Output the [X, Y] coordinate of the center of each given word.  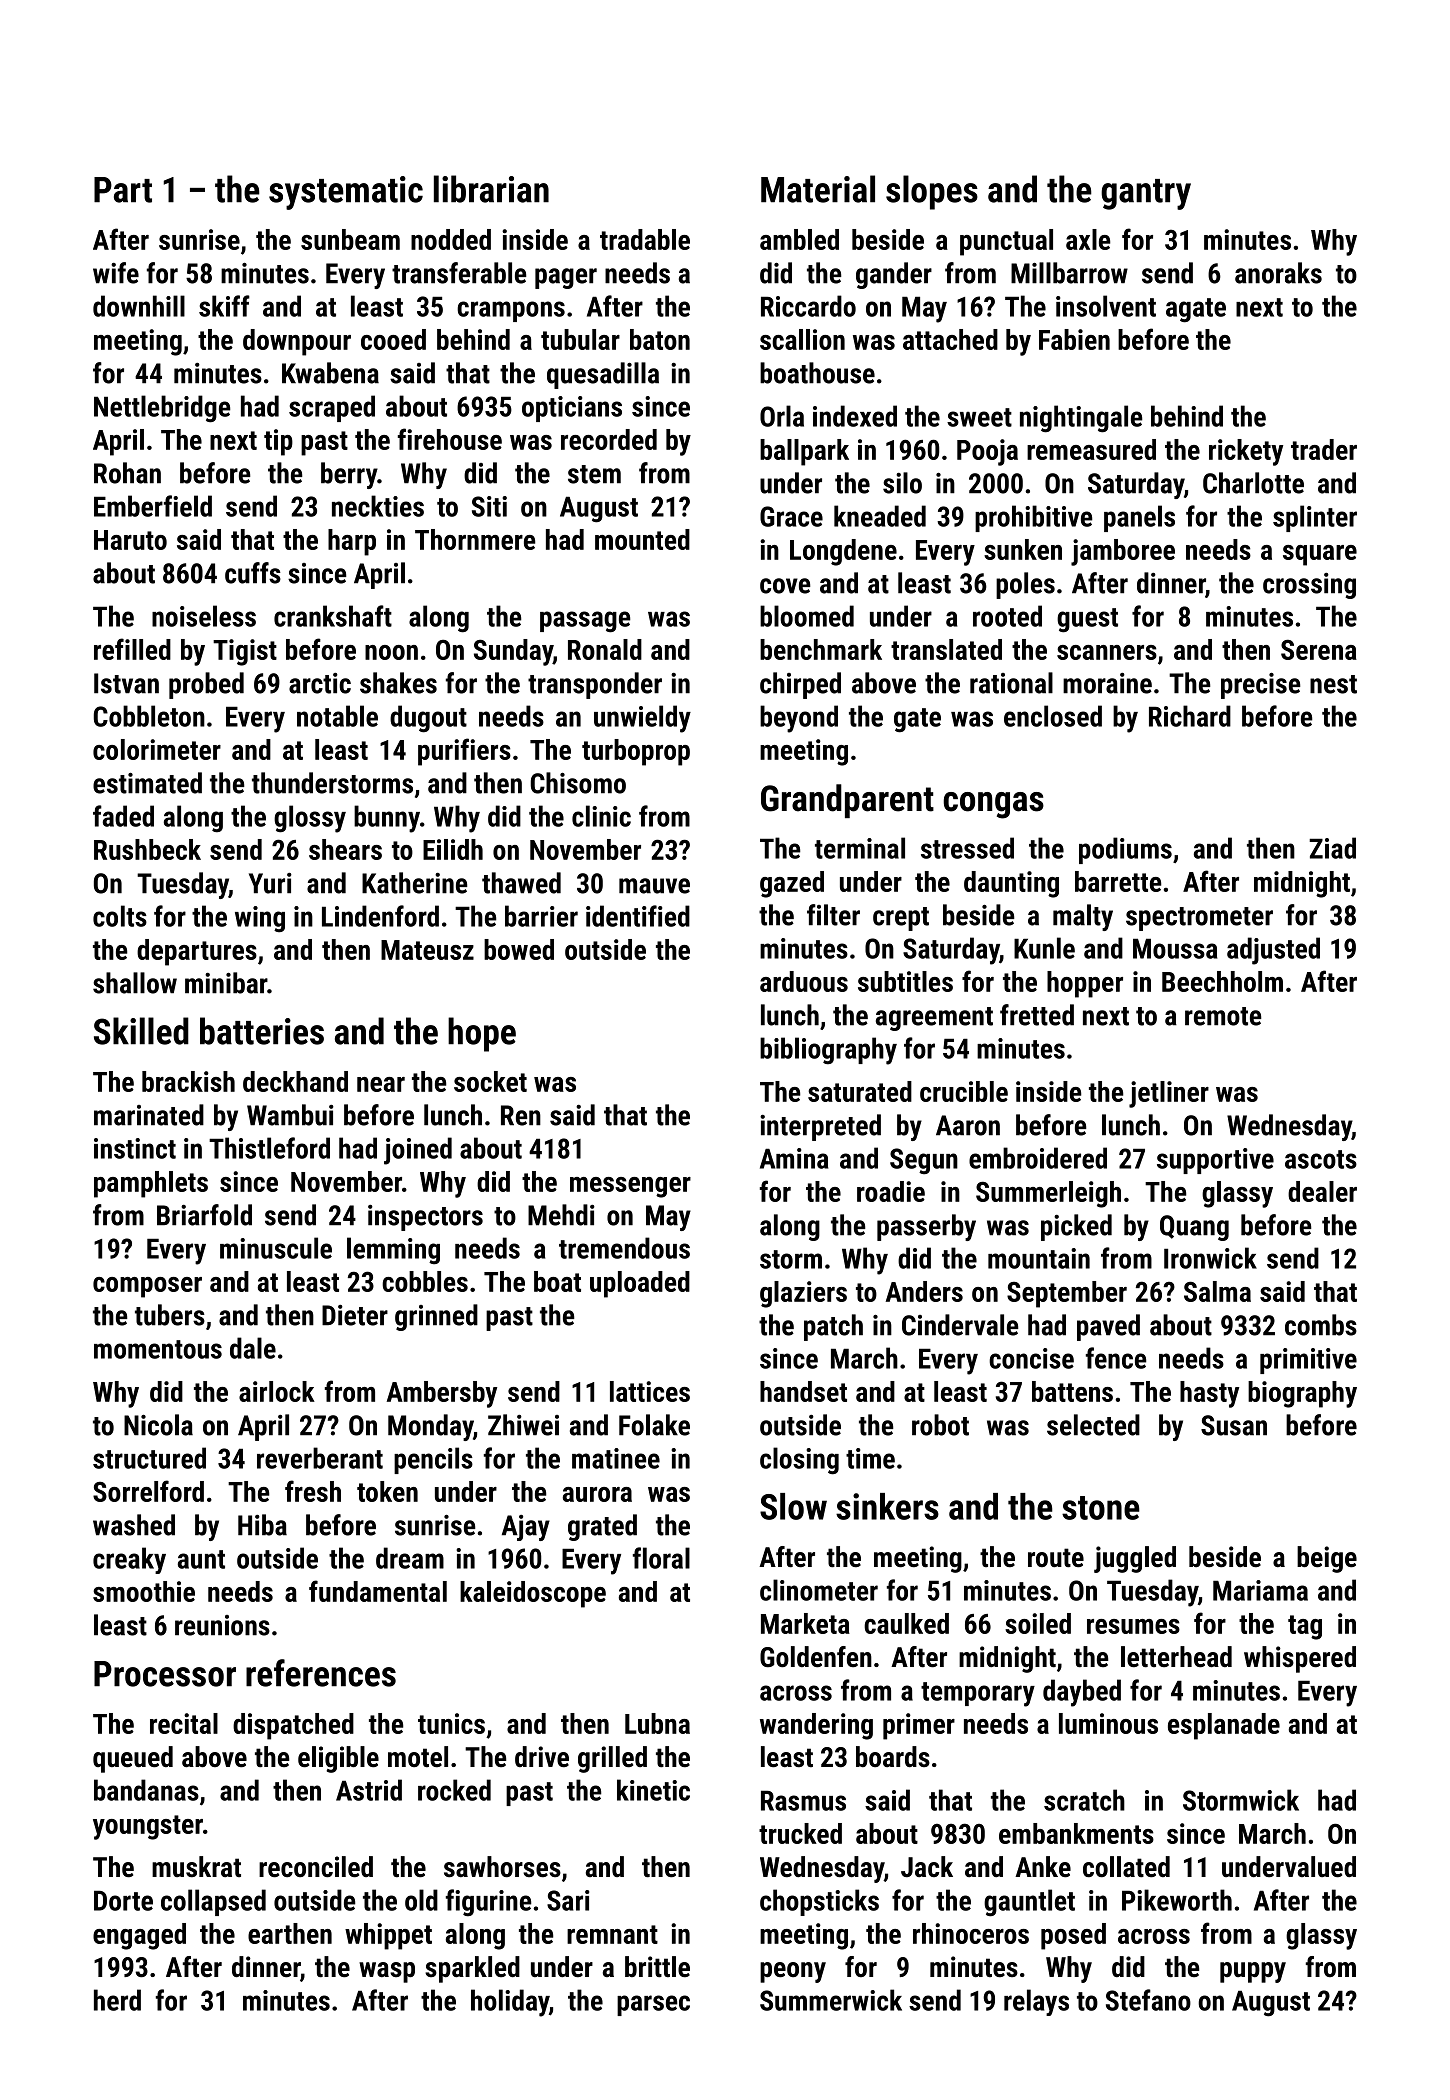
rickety [1246, 452]
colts [120, 916]
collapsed [213, 1902]
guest [1087, 620]
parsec [653, 2005]
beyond [799, 719]
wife [116, 273]
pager [566, 278]
